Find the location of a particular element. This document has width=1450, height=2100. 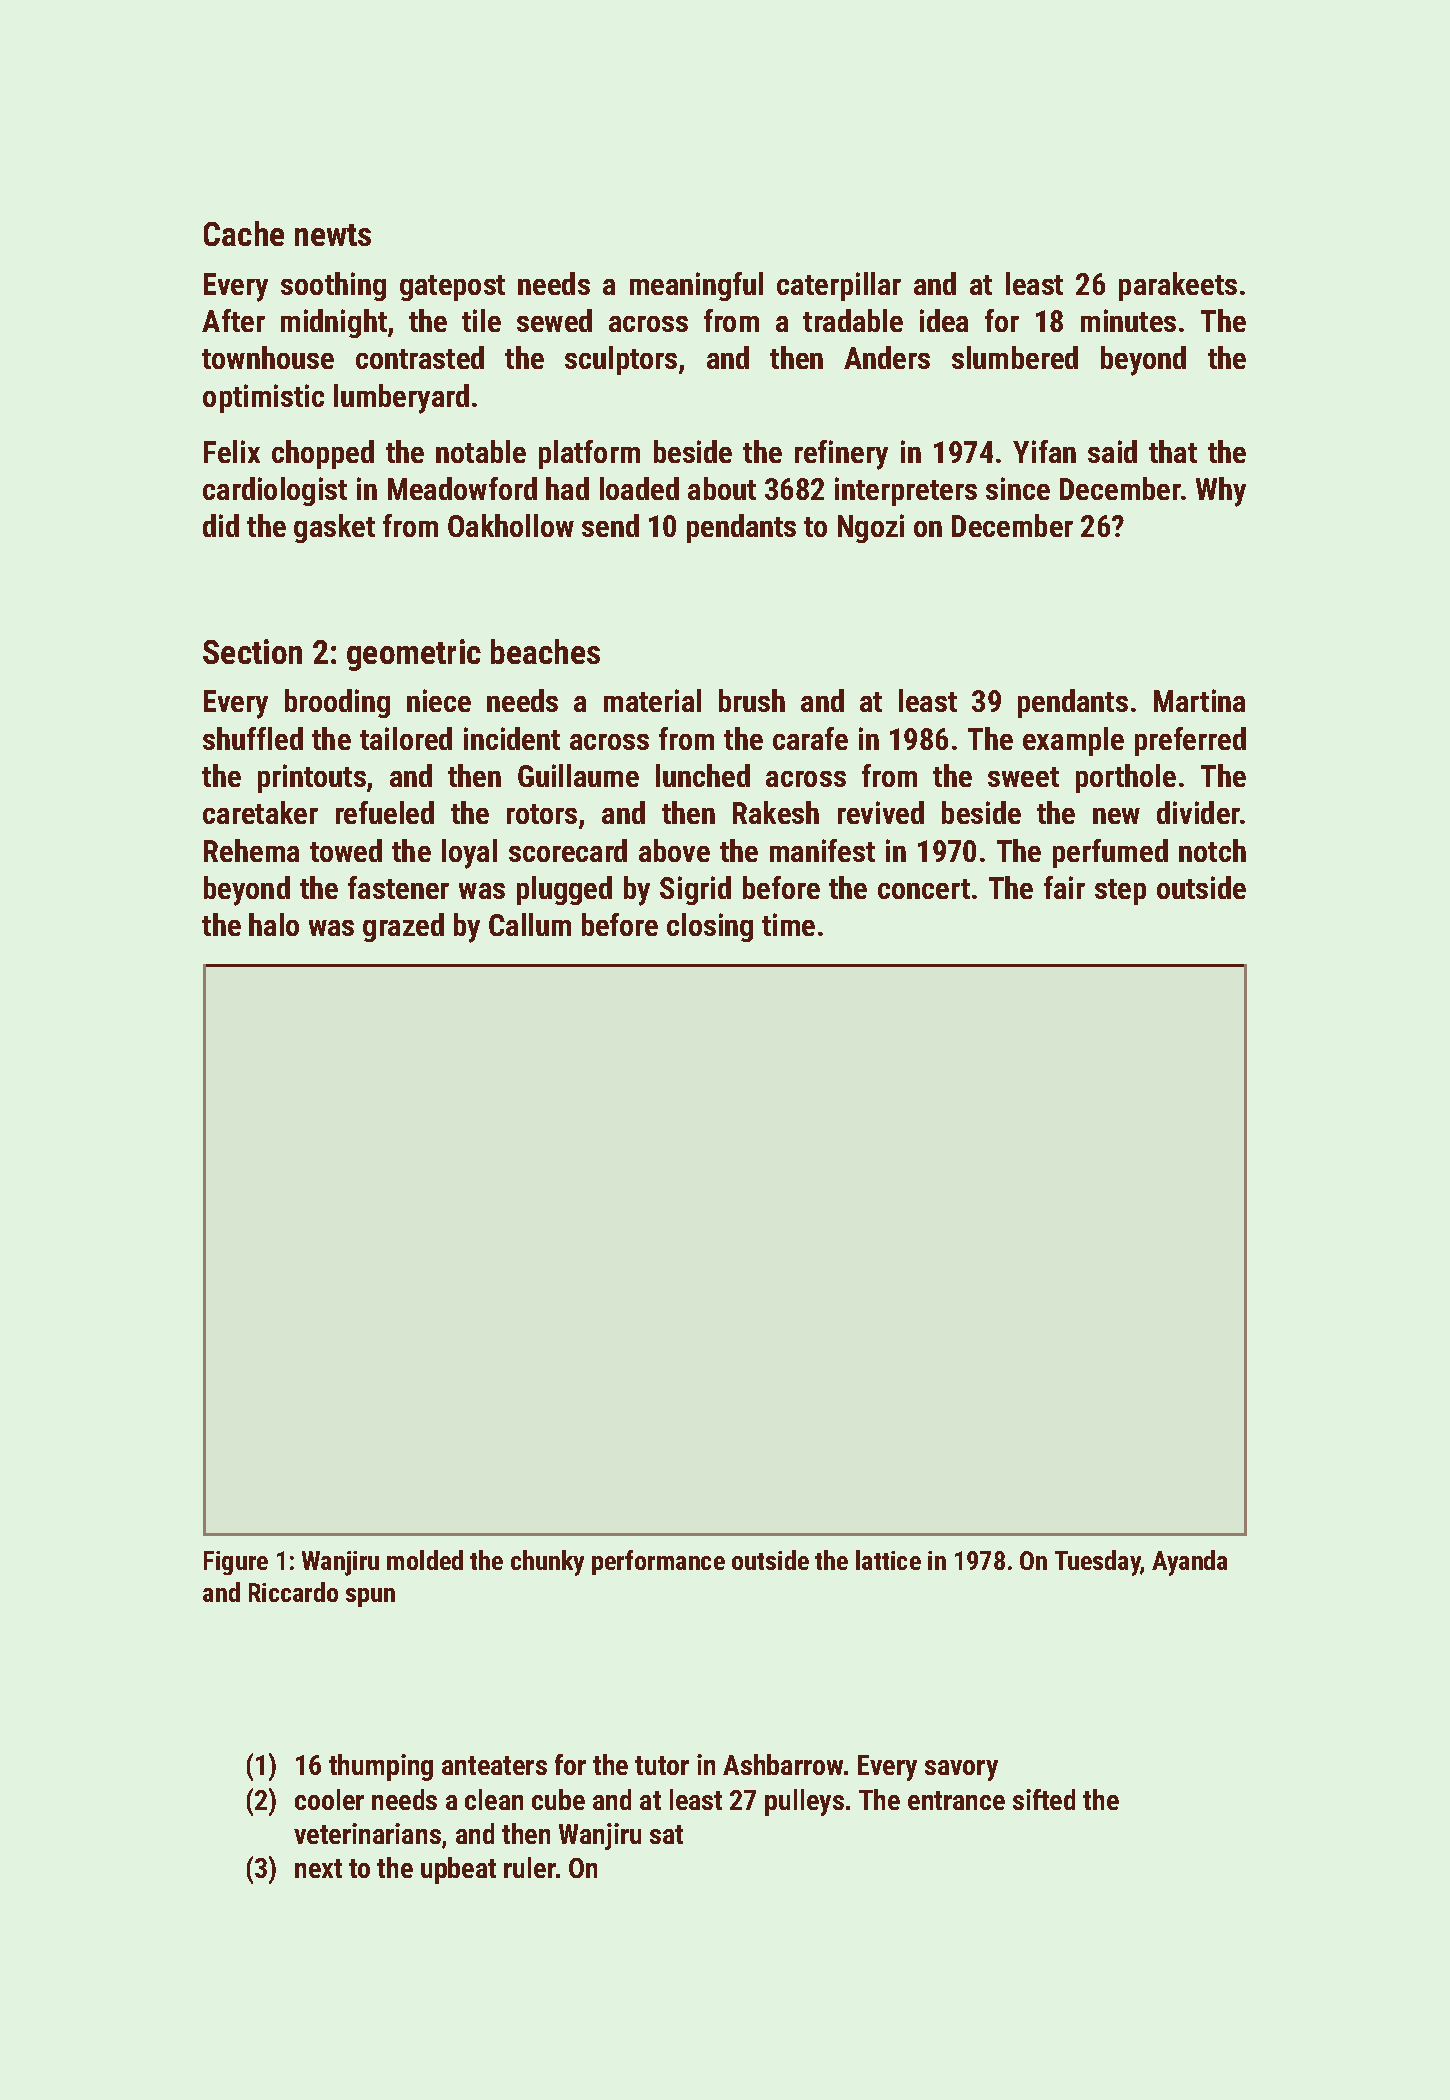

Why is located at coordinates (1221, 492).
